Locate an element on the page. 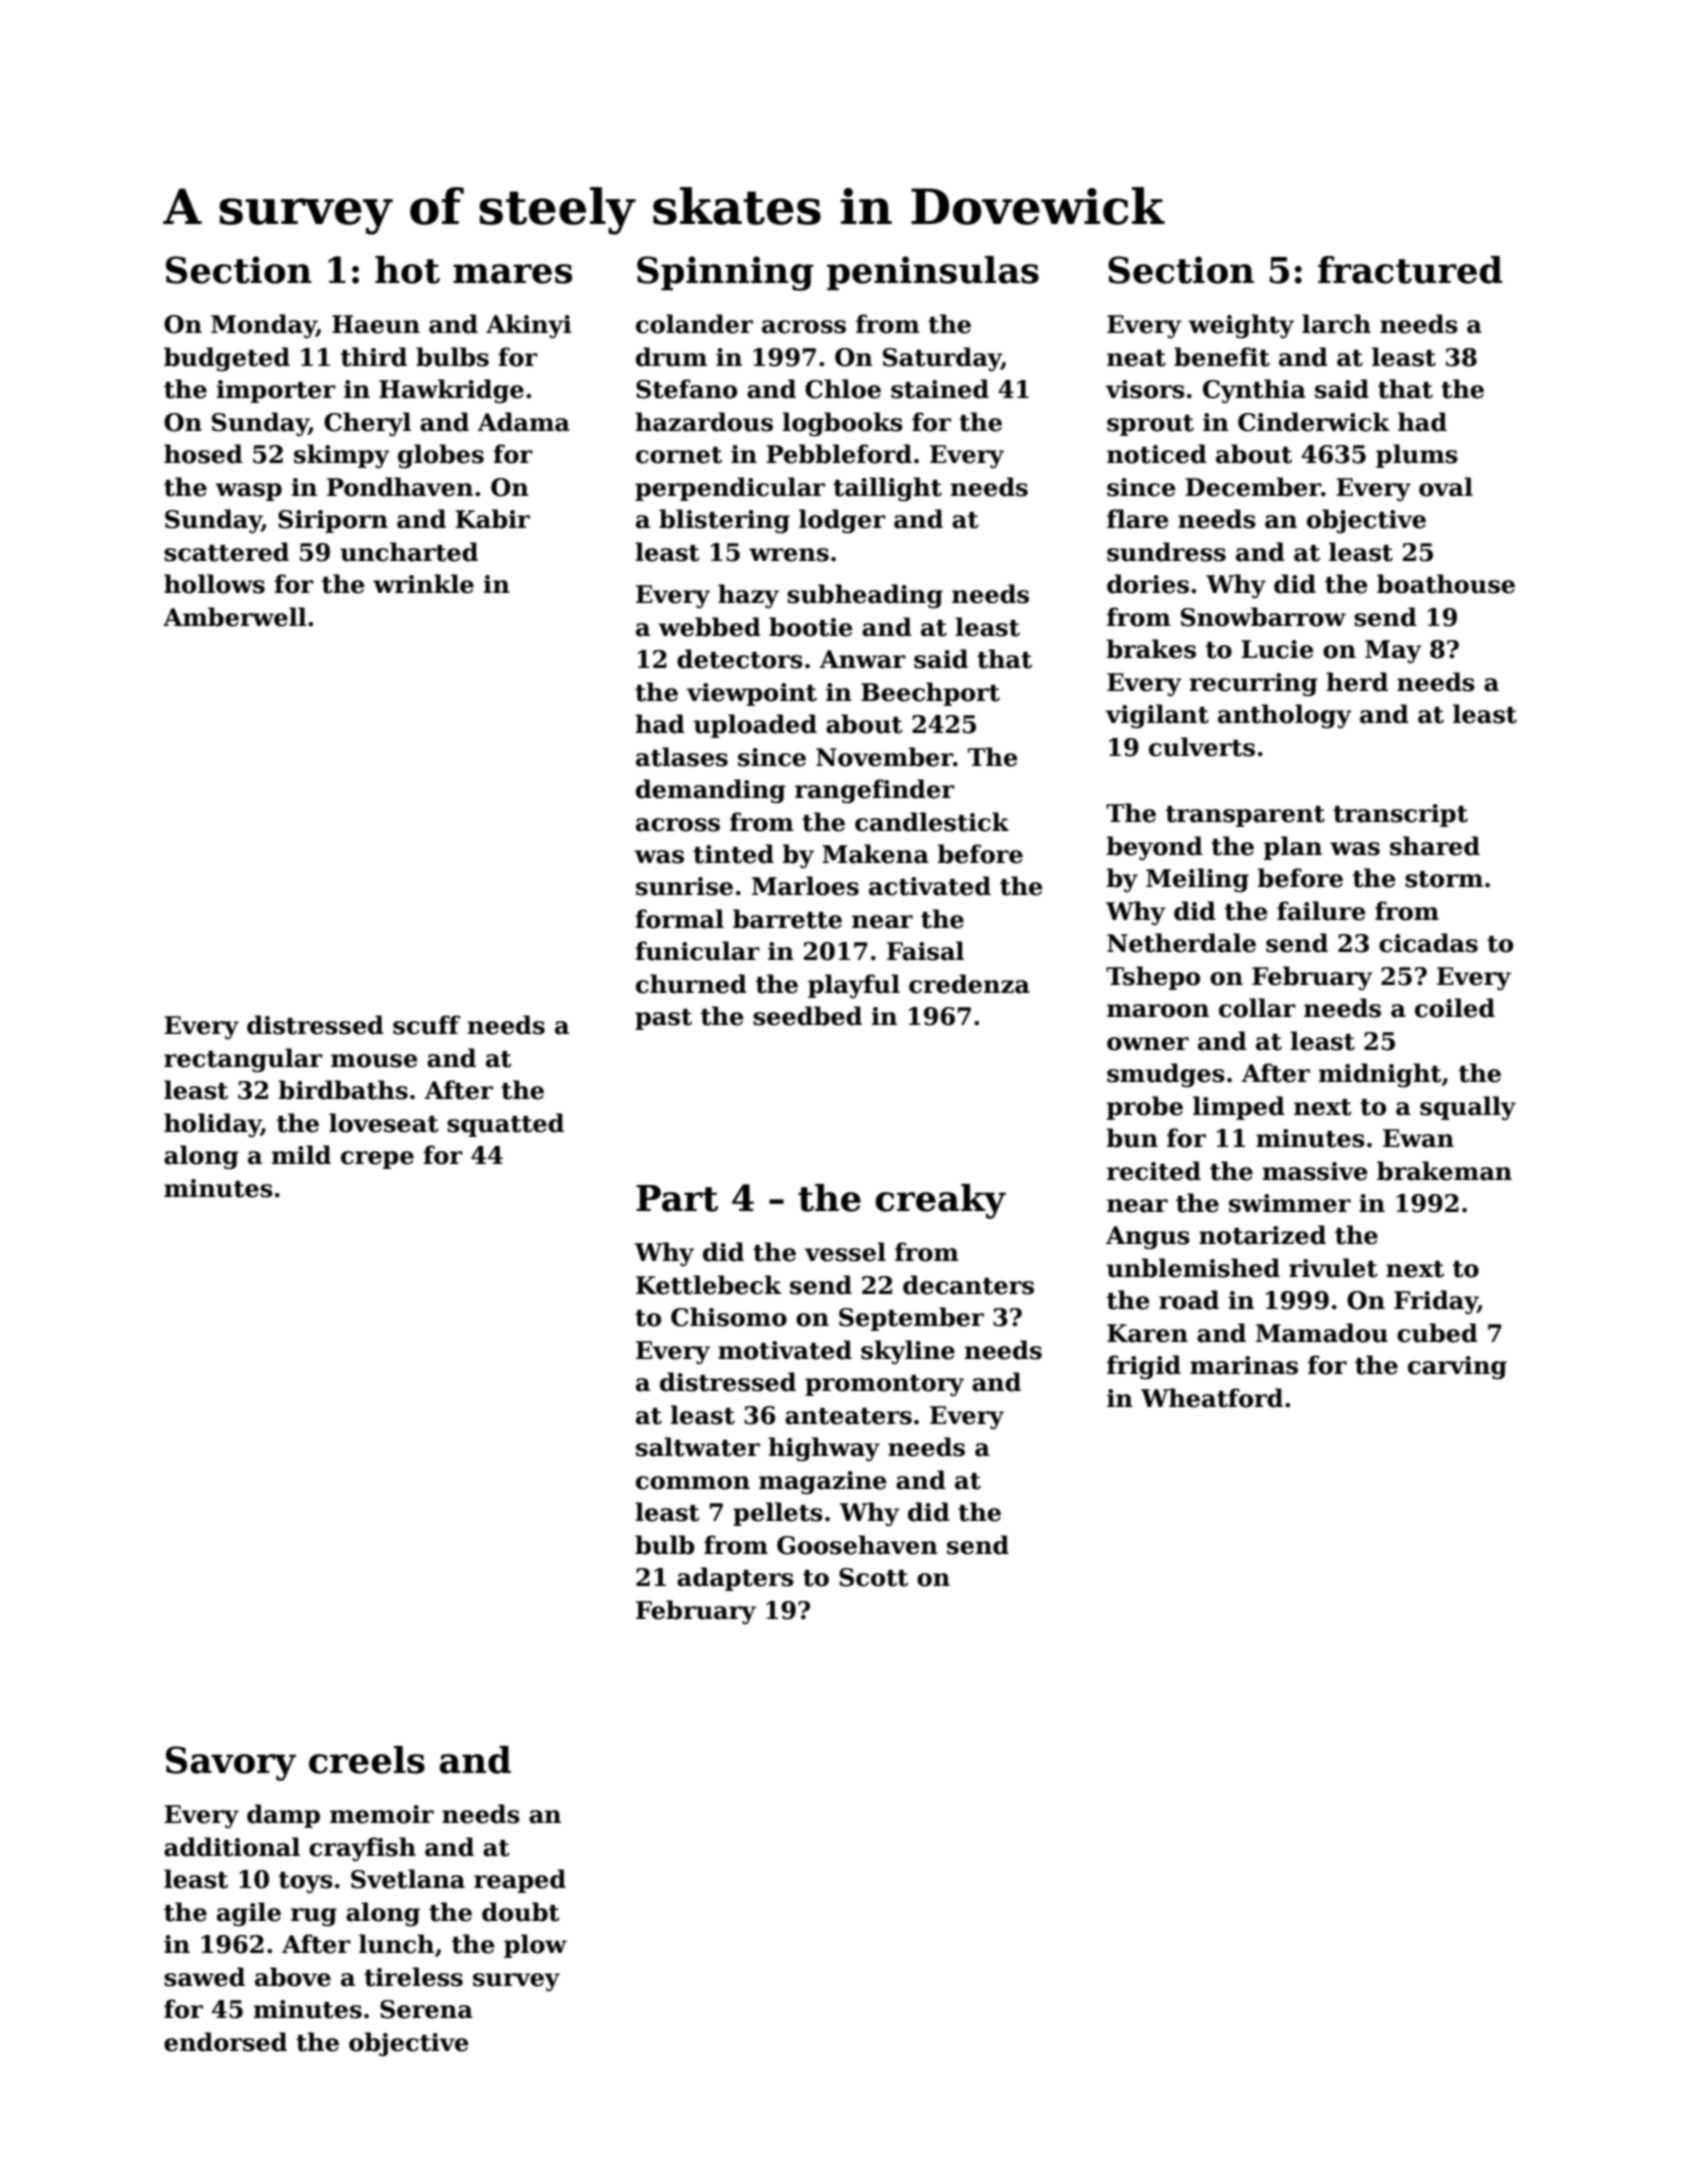  creaky is located at coordinates (940, 1201).
